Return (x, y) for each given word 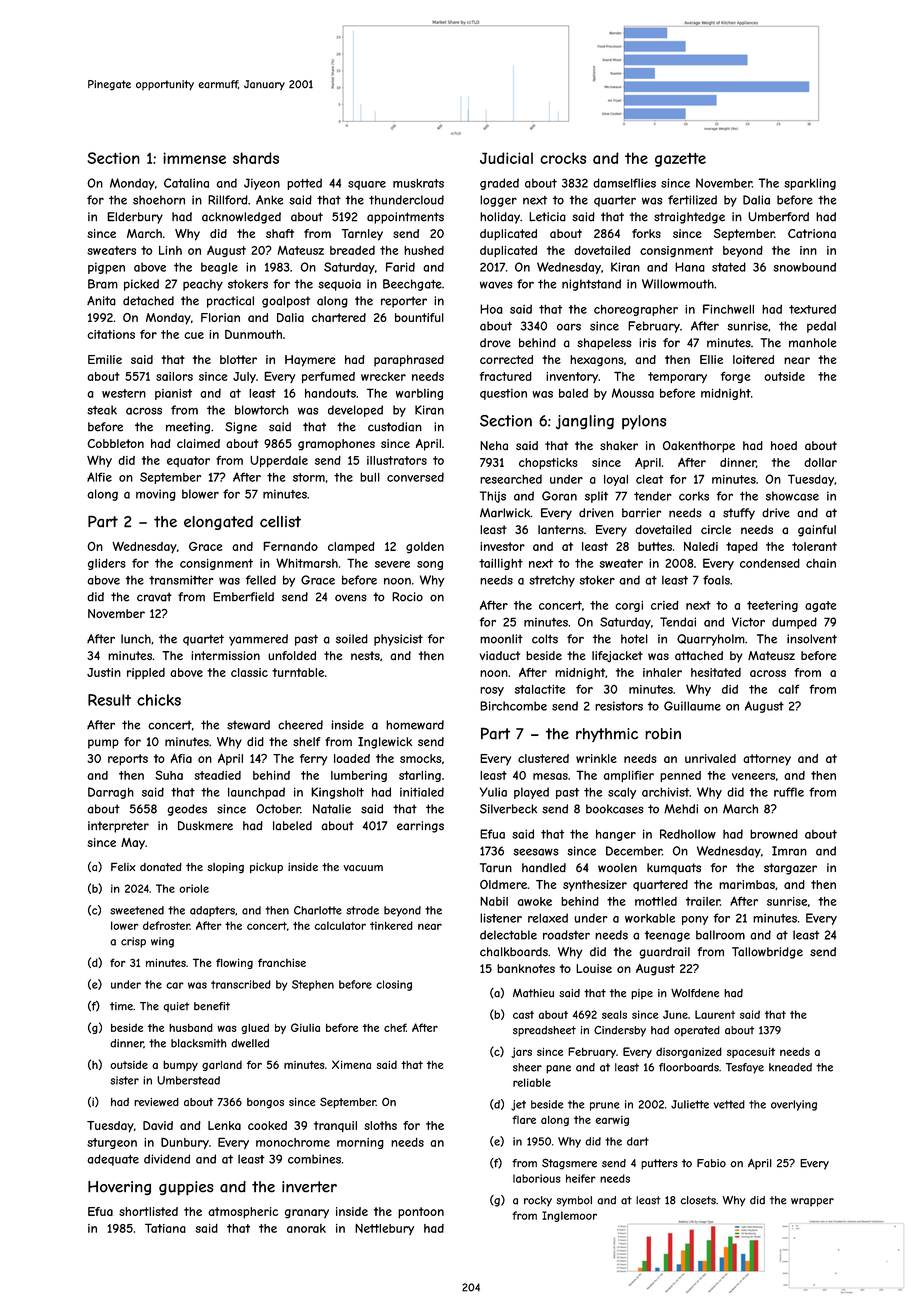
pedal (821, 327)
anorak (306, 1228)
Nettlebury (384, 1229)
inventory (572, 377)
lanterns (561, 529)
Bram (103, 284)
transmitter (181, 580)
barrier (641, 513)
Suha (169, 775)
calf (788, 689)
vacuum (363, 868)
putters (659, 1164)
